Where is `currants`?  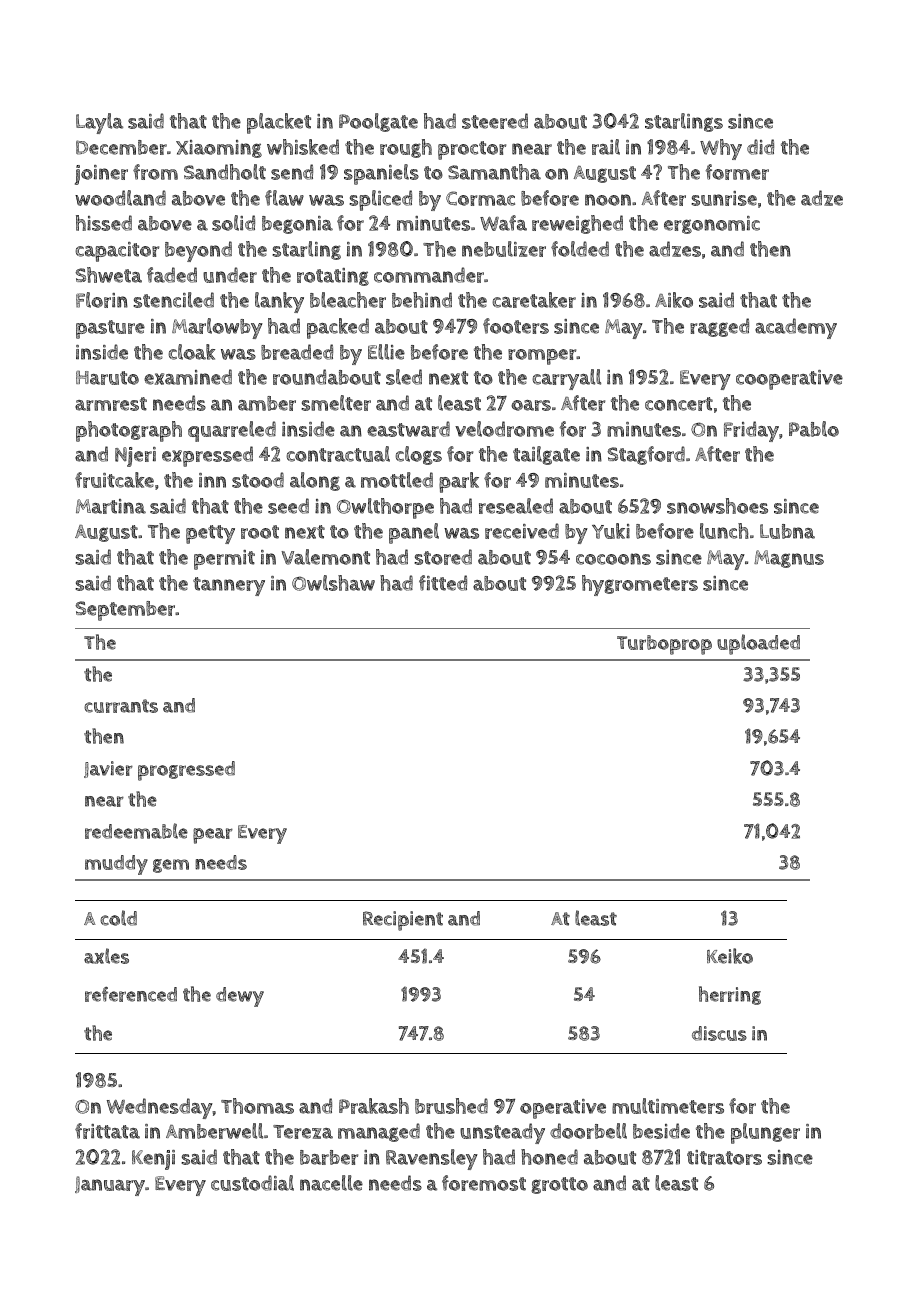
currants is located at coordinates (121, 706).
